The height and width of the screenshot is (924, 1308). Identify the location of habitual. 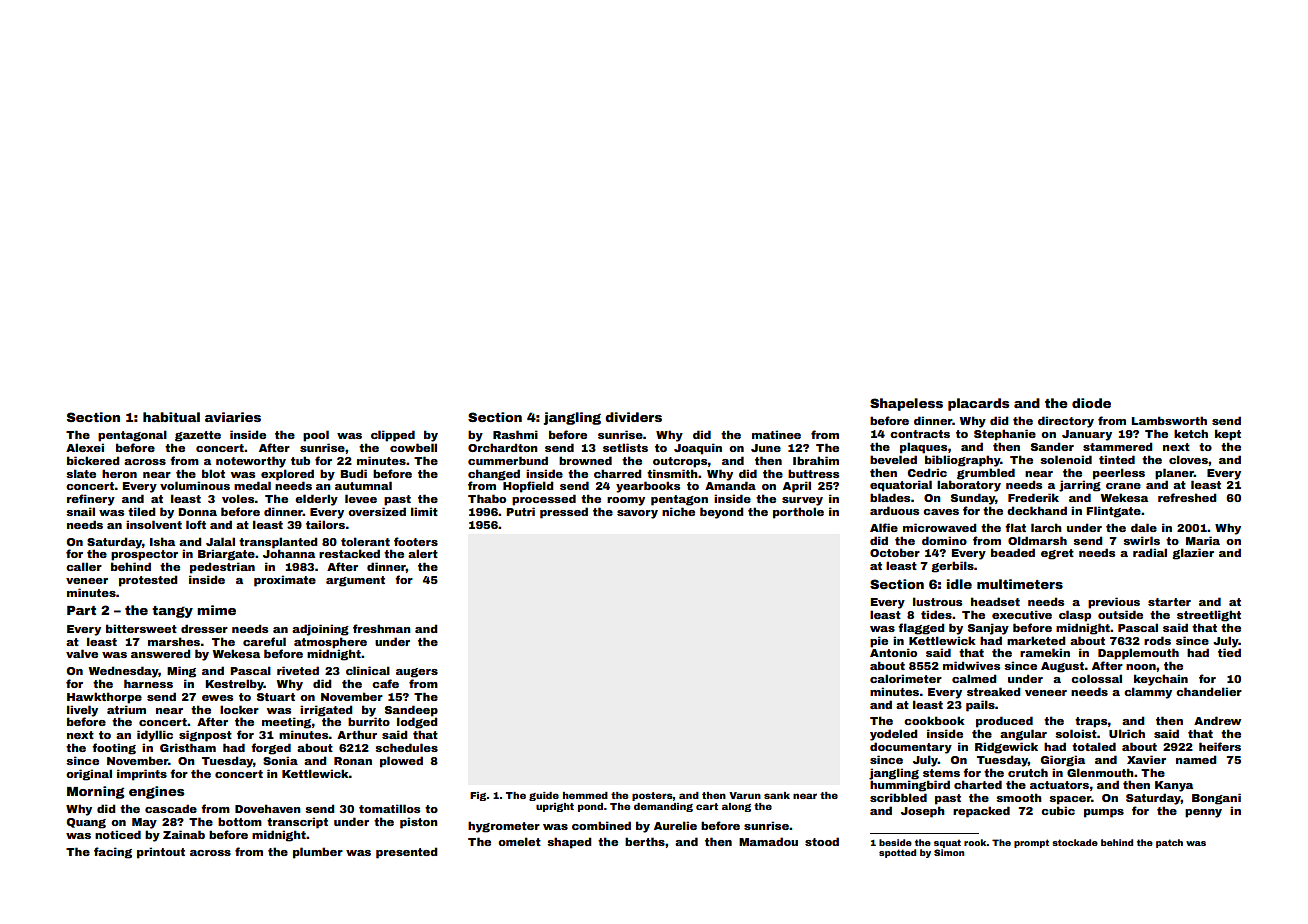
(171, 417).
